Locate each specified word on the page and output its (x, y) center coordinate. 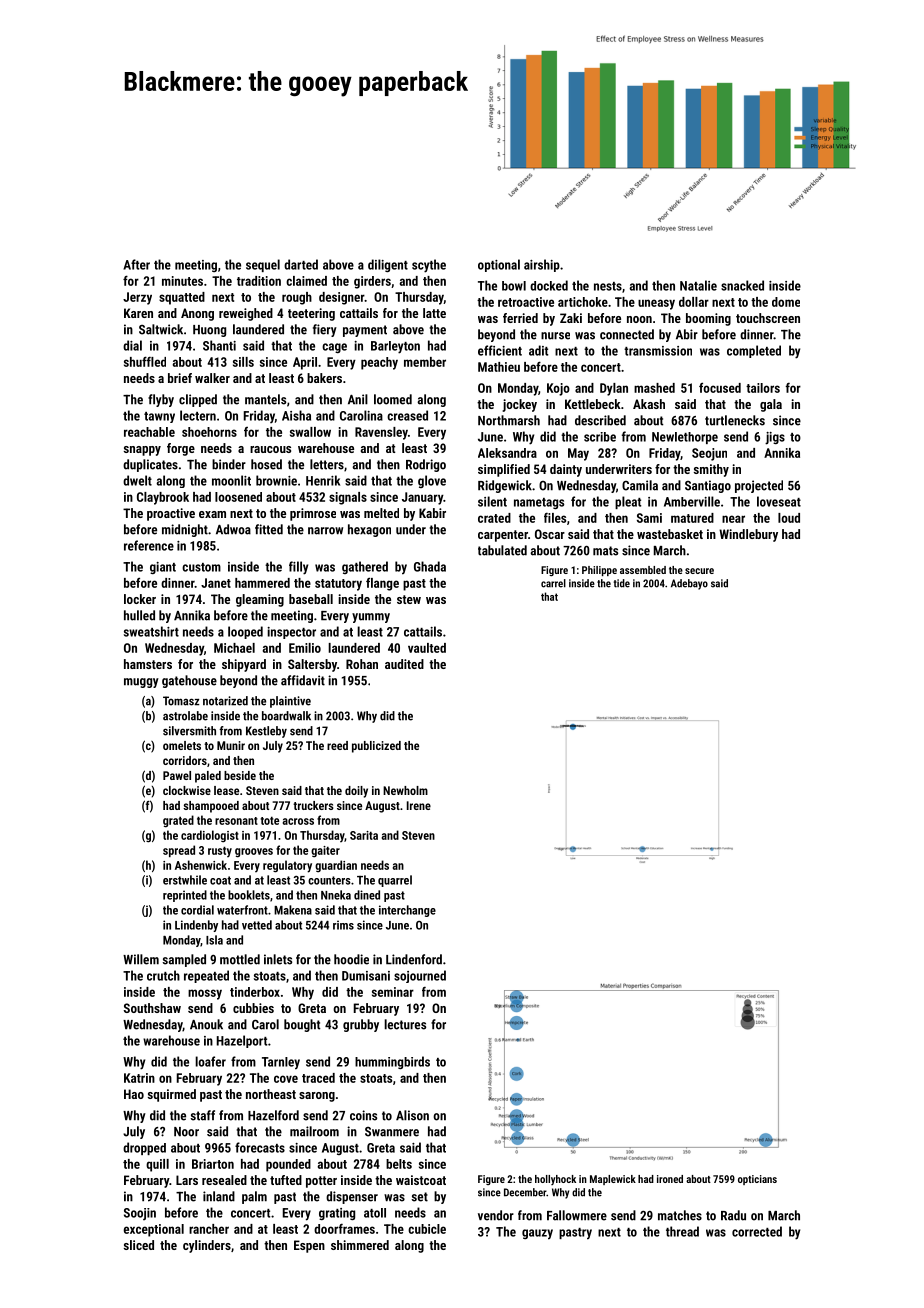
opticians (757, 1180)
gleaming (260, 600)
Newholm (405, 790)
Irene (419, 805)
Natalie (698, 285)
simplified (504, 470)
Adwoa (233, 529)
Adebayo (689, 584)
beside (240, 775)
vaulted (427, 648)
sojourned (420, 976)
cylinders (207, 1246)
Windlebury (748, 535)
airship (542, 265)
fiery (325, 330)
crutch (163, 975)
